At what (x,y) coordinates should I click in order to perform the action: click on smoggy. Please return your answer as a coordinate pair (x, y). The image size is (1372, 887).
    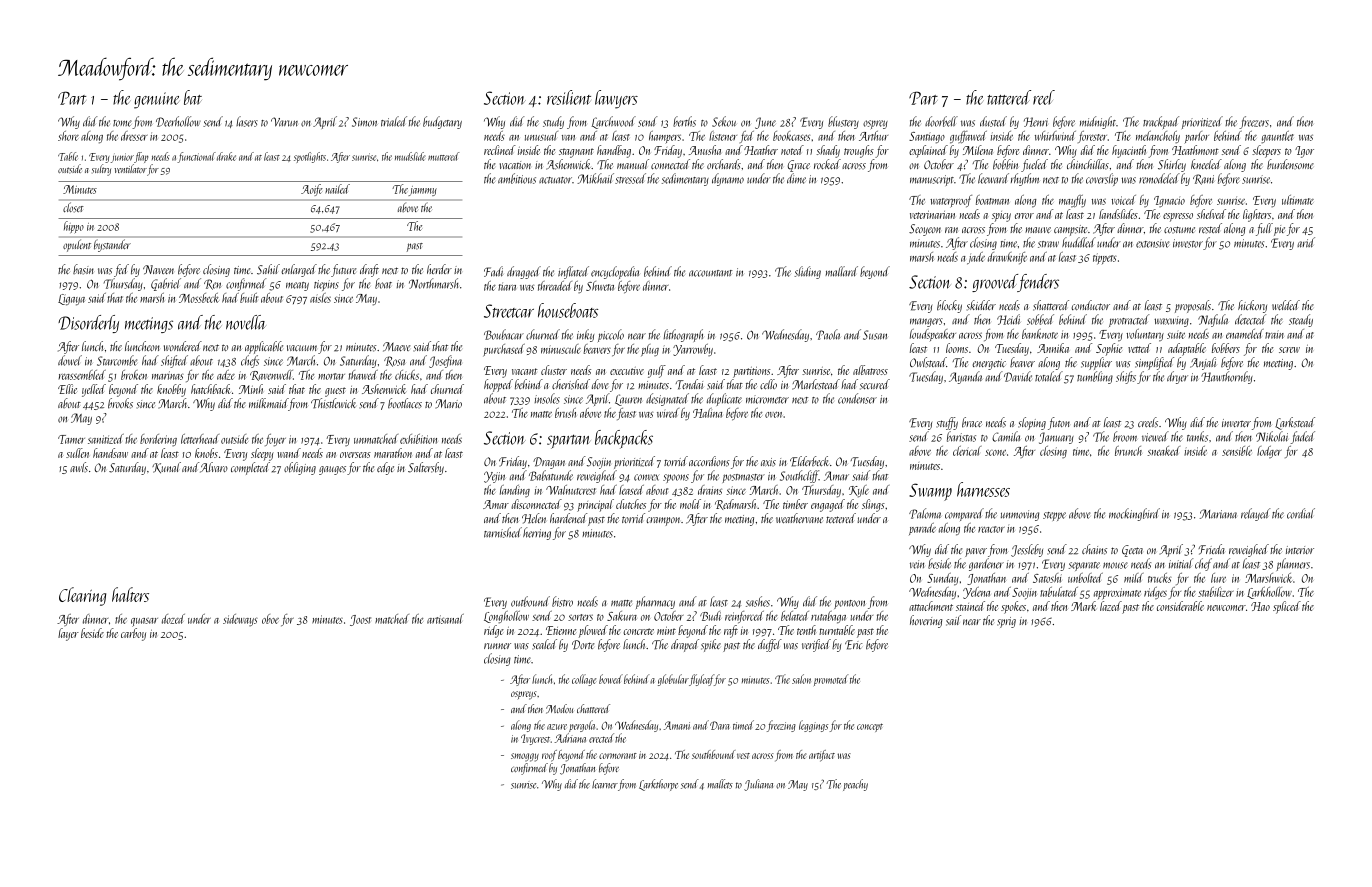
    Looking at the image, I should click on (525, 757).
